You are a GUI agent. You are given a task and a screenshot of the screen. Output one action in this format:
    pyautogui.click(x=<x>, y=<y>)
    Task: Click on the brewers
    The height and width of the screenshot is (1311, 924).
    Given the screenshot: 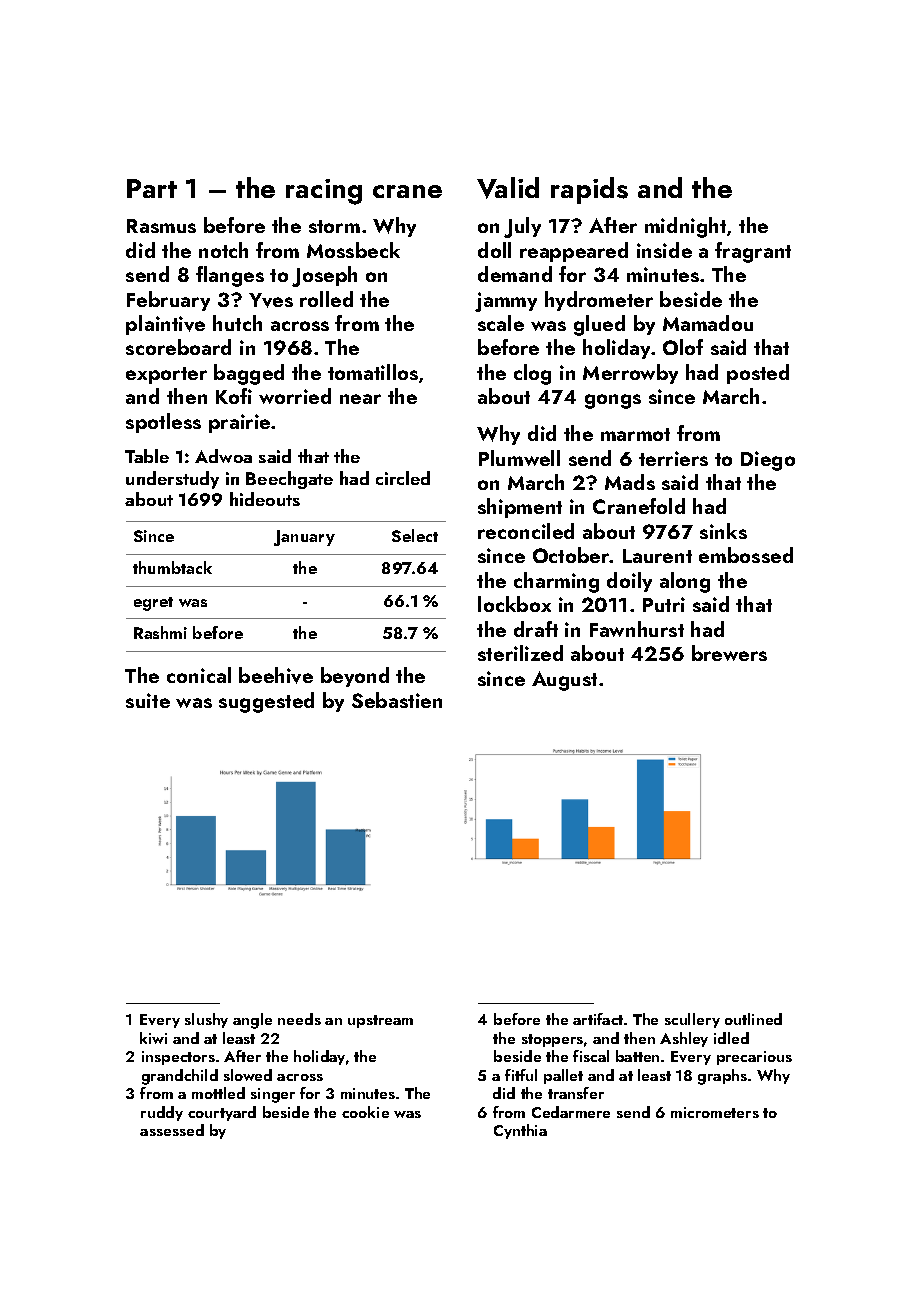 What is the action you would take?
    pyautogui.click(x=729, y=653)
